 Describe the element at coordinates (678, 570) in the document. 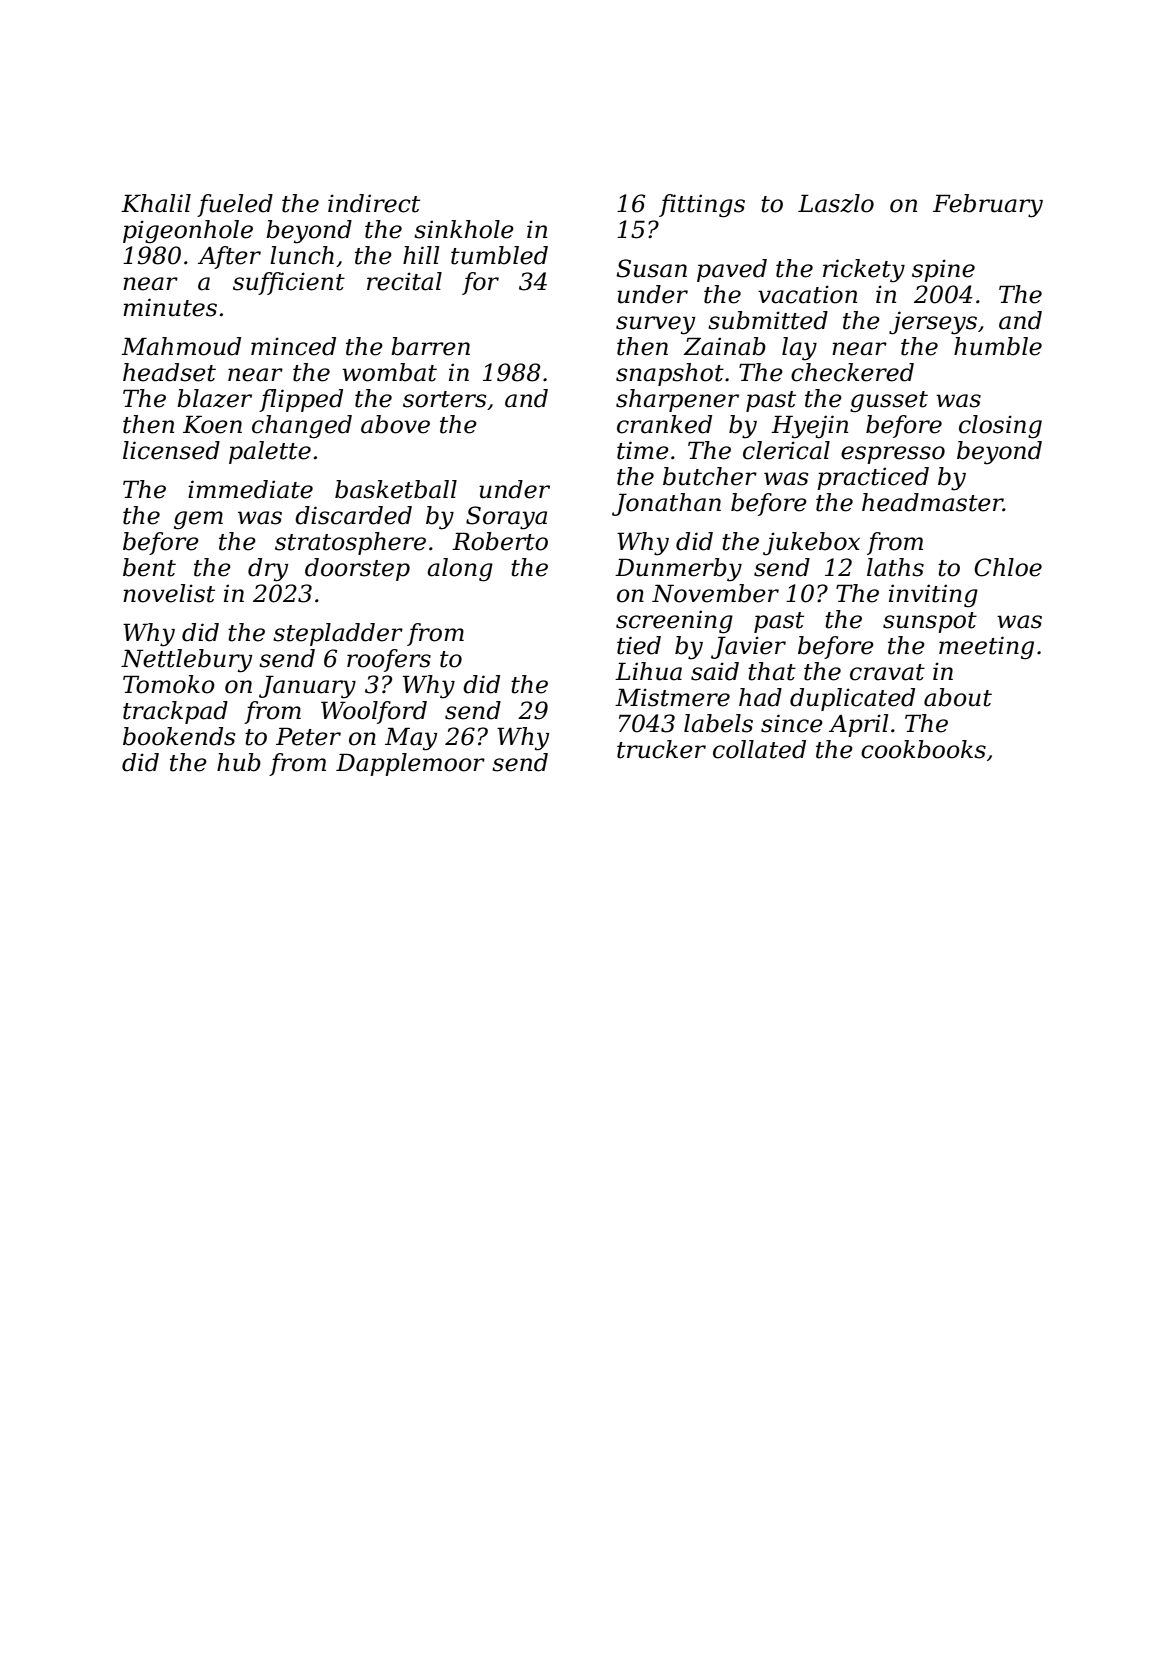

I see `Dunmerby` at that location.
